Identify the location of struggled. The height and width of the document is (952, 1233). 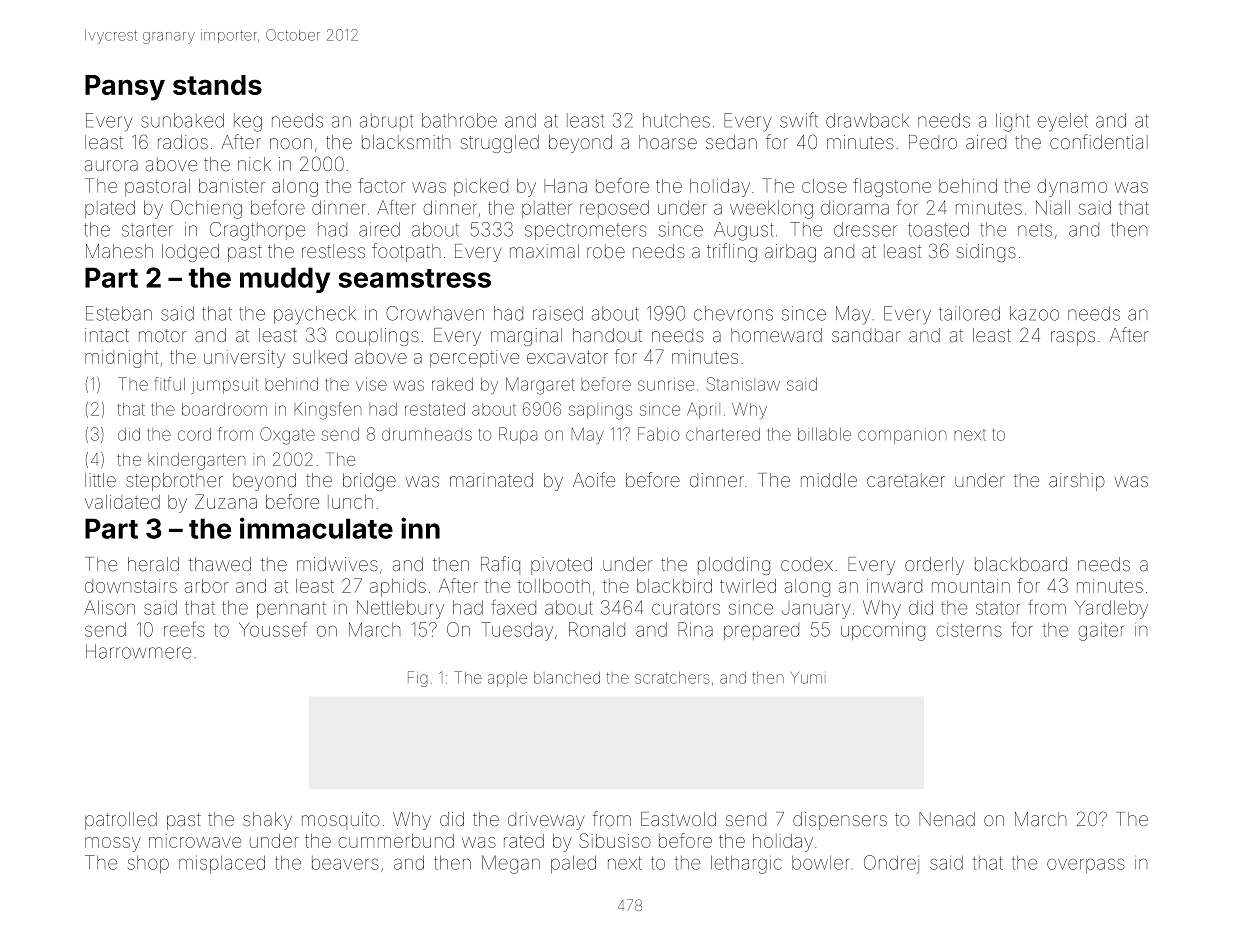
(500, 144).
